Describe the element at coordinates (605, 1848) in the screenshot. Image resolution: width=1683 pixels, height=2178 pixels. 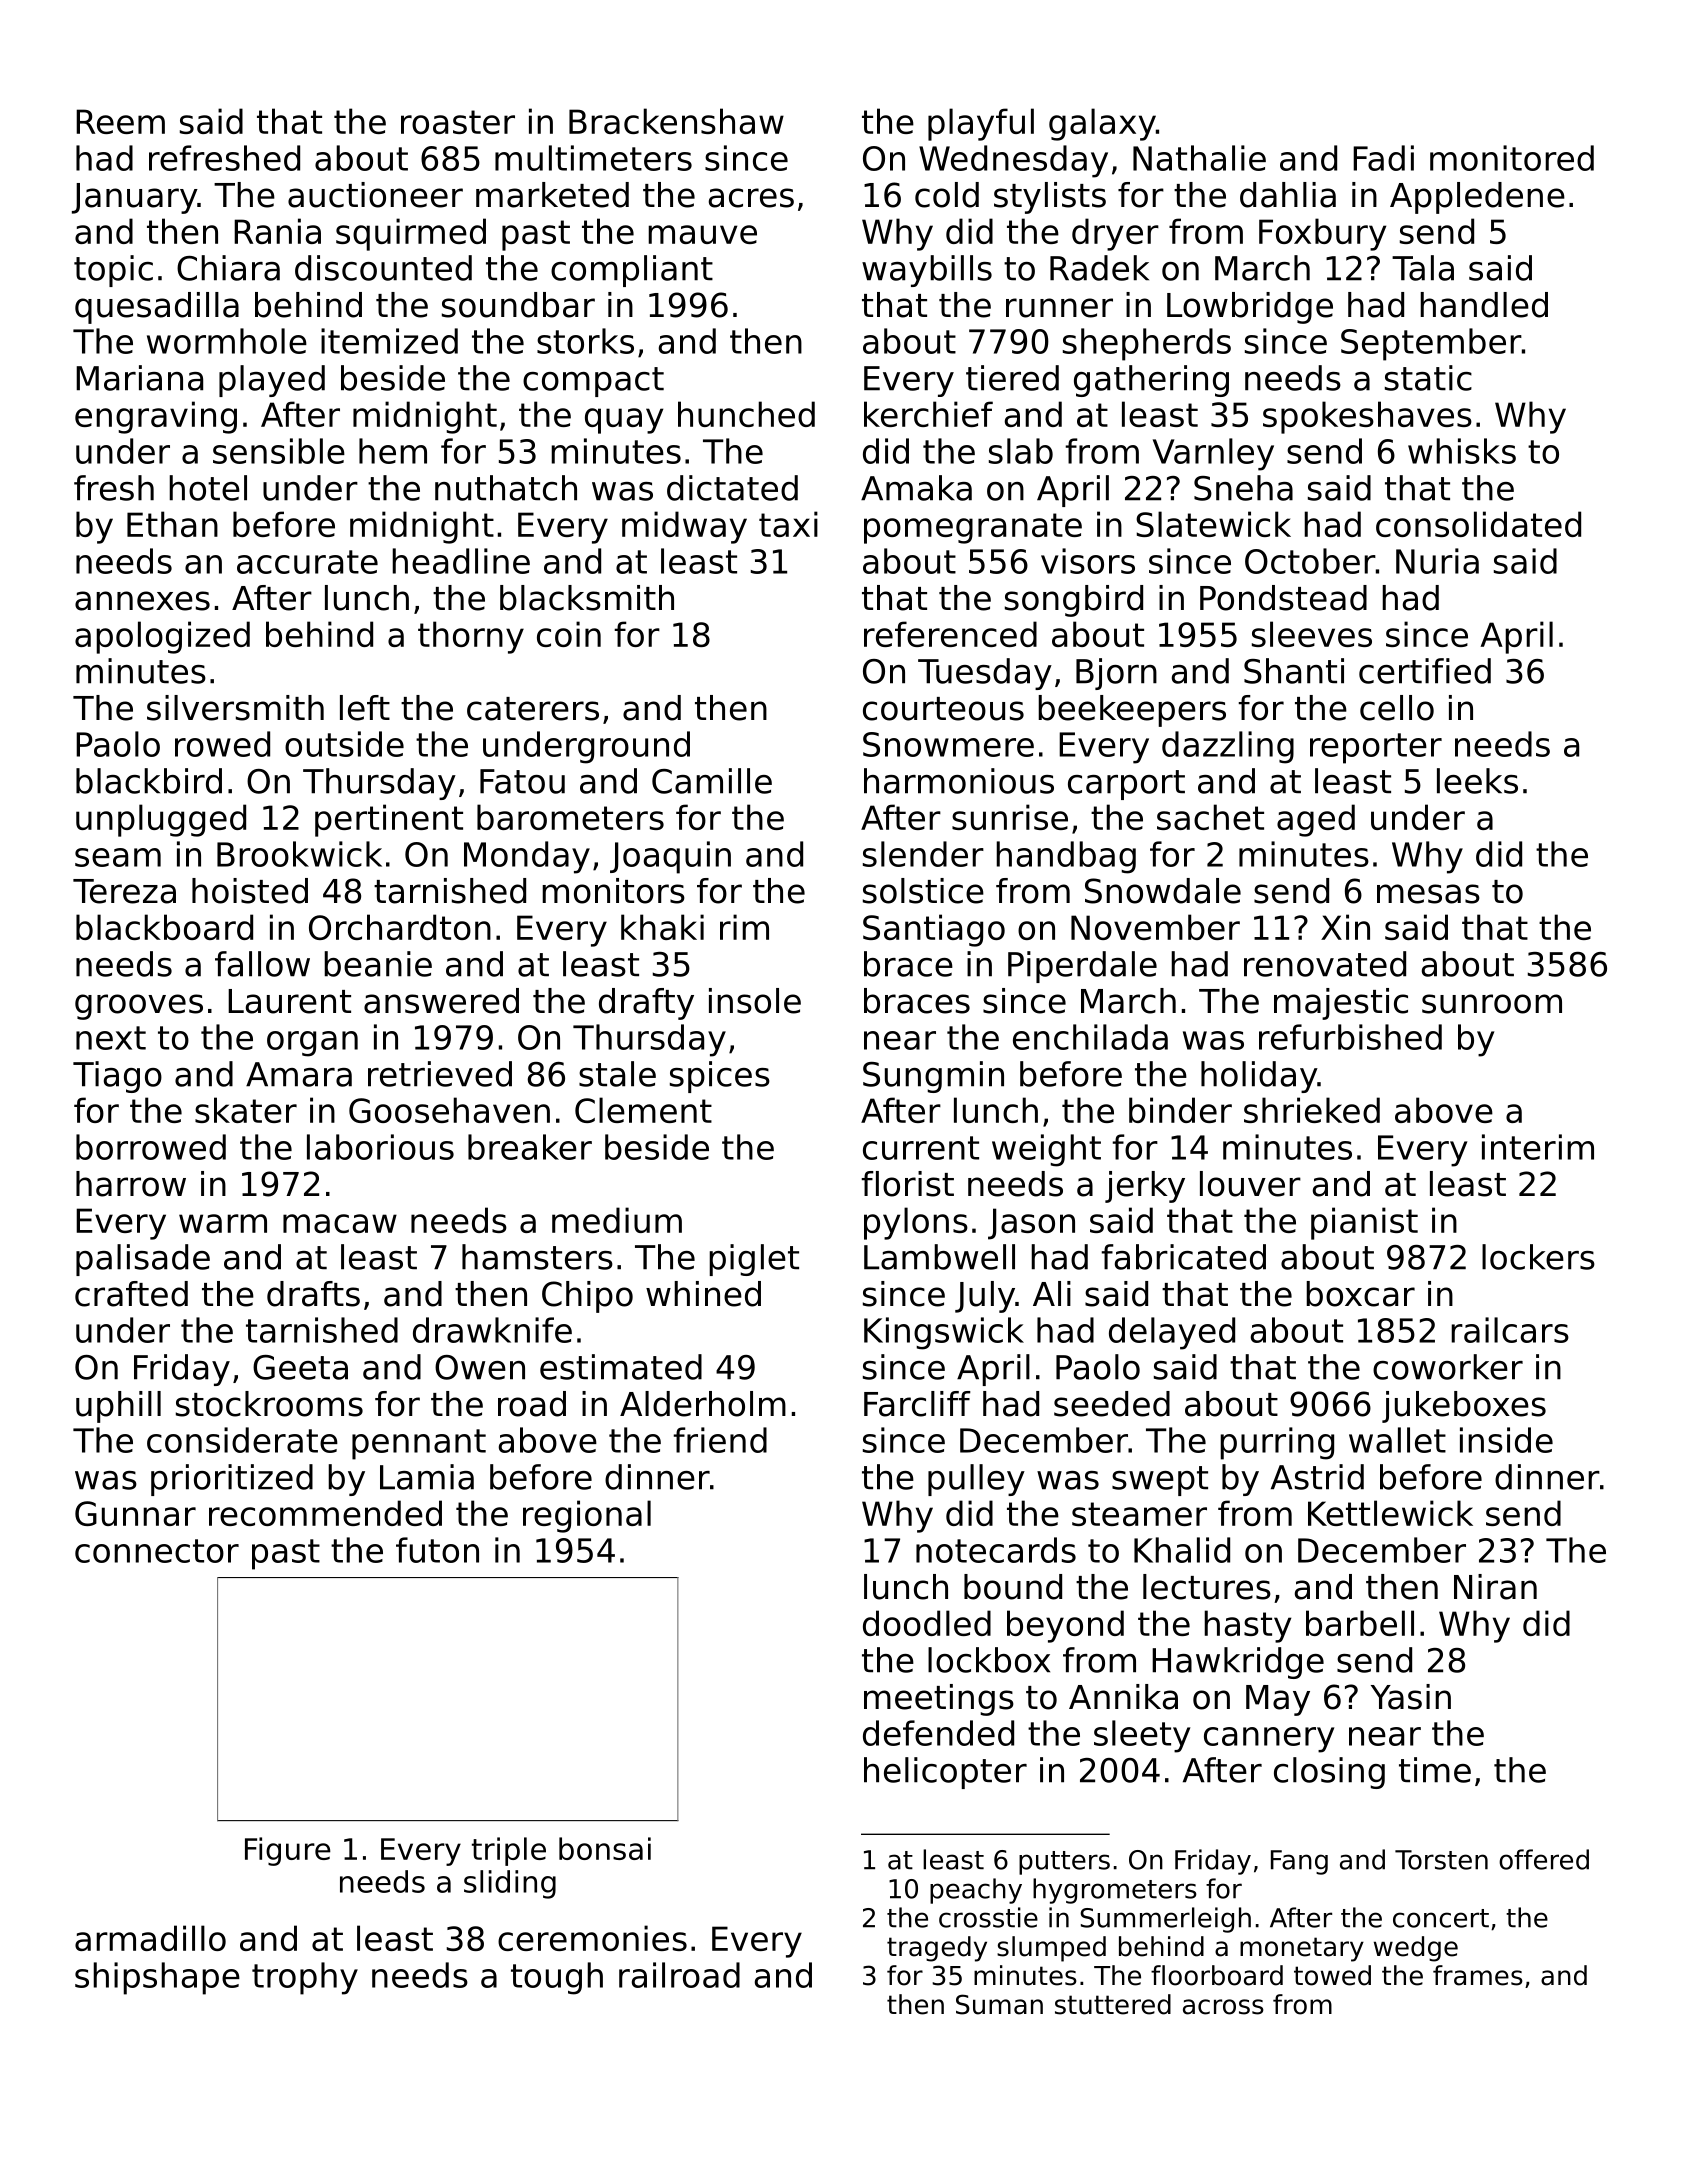
I see `bonsai` at that location.
